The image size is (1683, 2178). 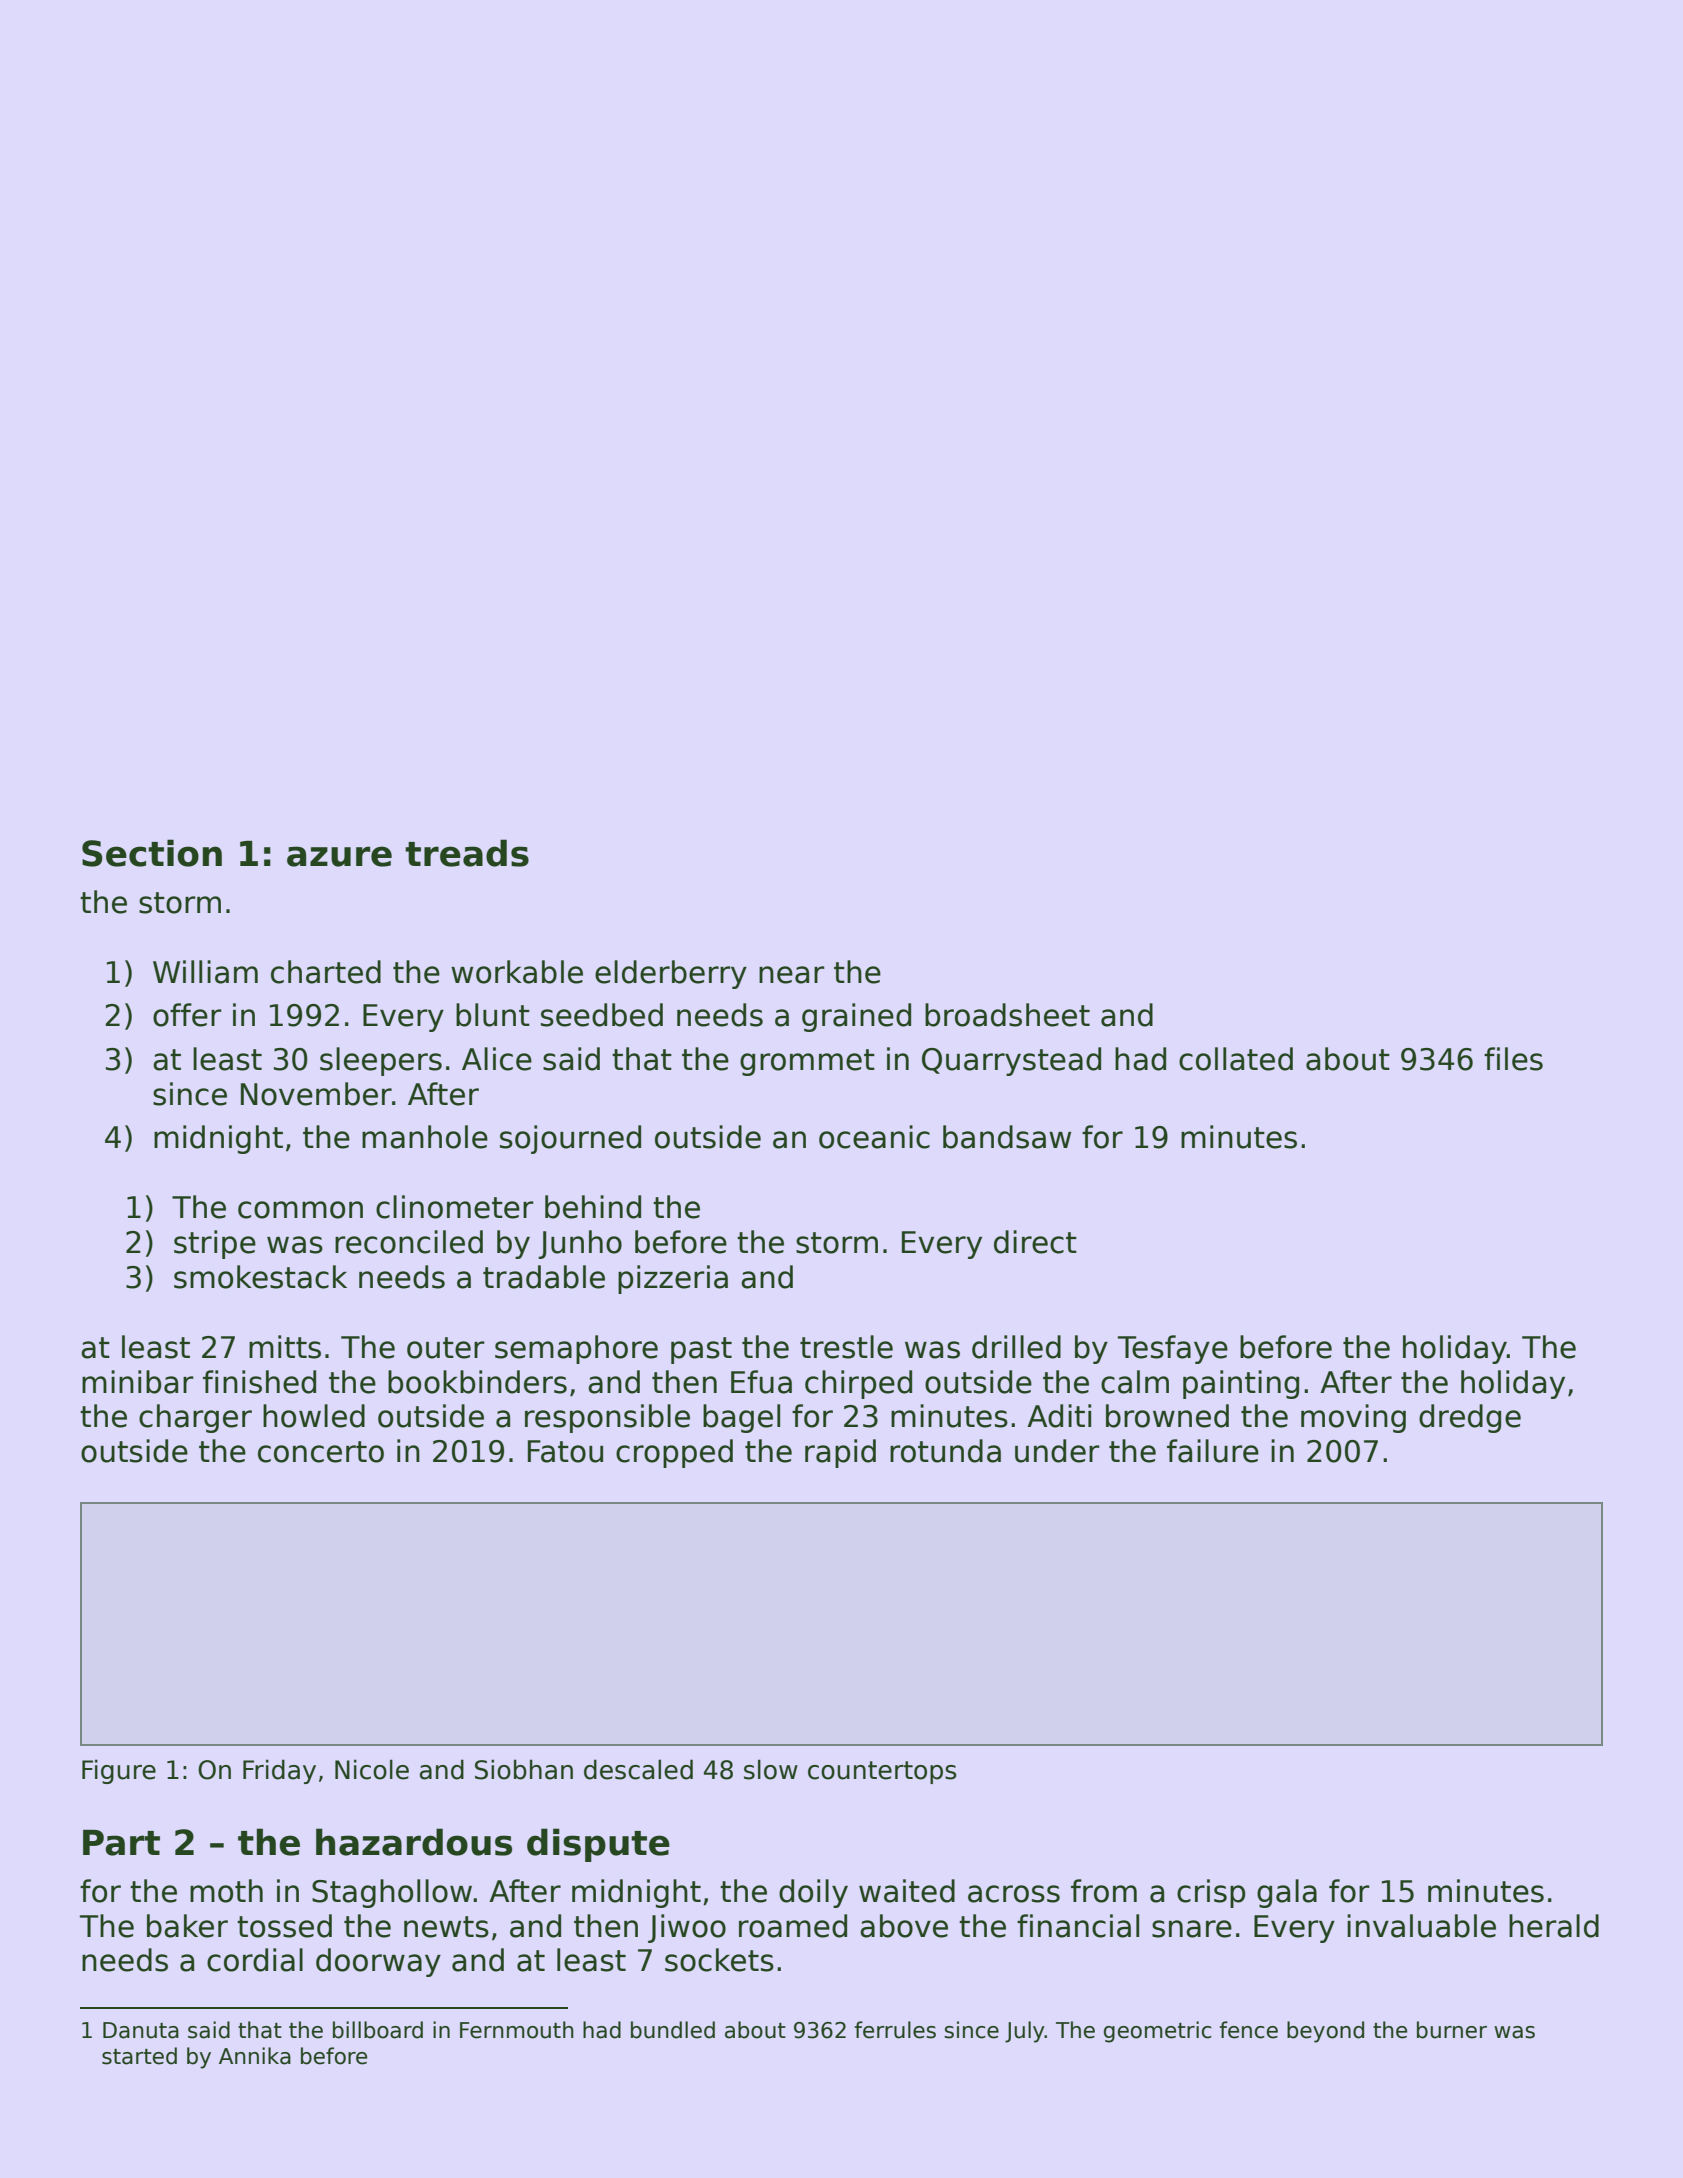 What do you see at coordinates (326, 972) in the screenshot?
I see `charted` at bounding box center [326, 972].
